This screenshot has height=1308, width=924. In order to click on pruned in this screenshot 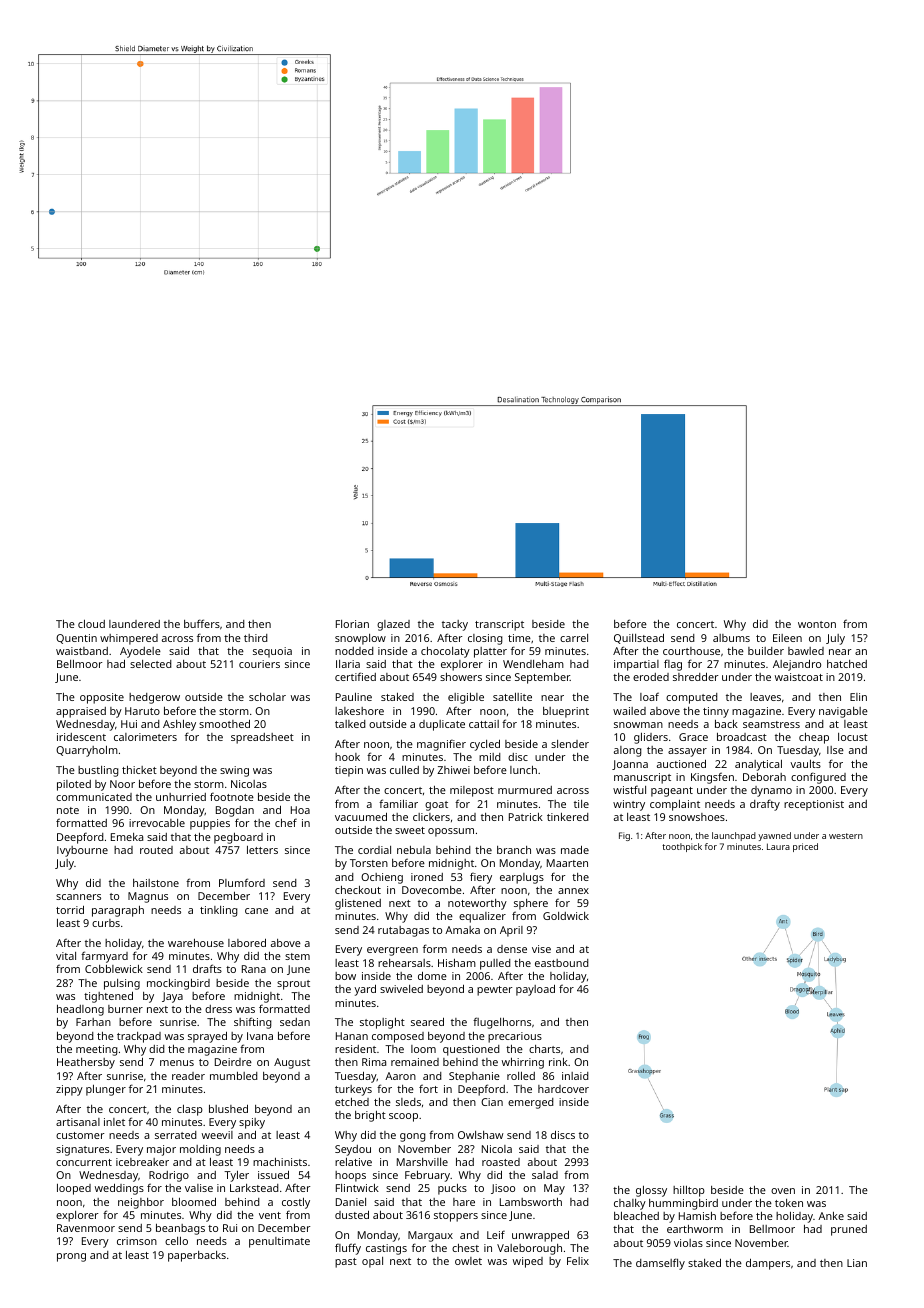, I will do `click(849, 1230)`.
